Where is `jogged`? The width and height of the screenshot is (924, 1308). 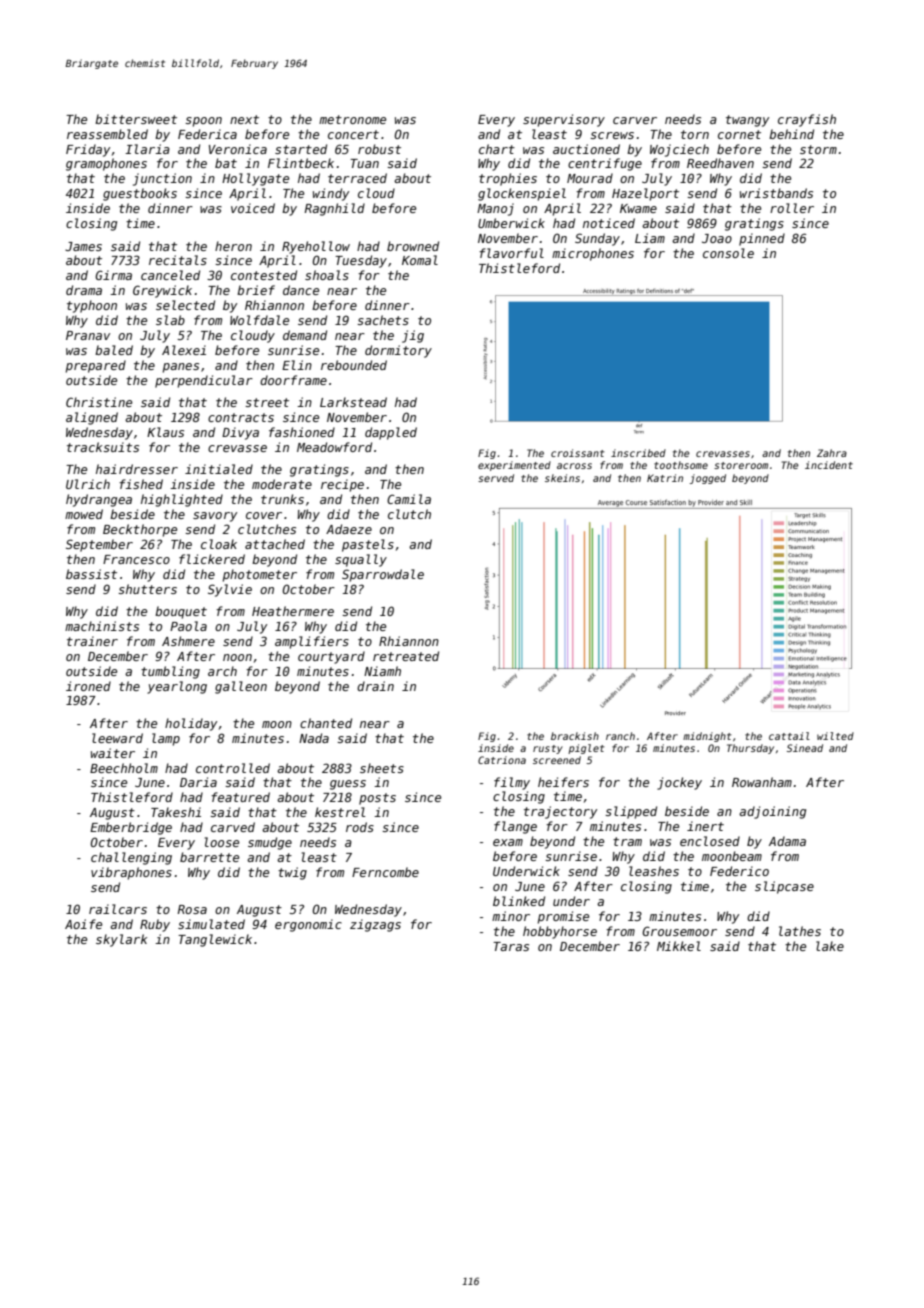
jogged is located at coordinates (708, 479).
